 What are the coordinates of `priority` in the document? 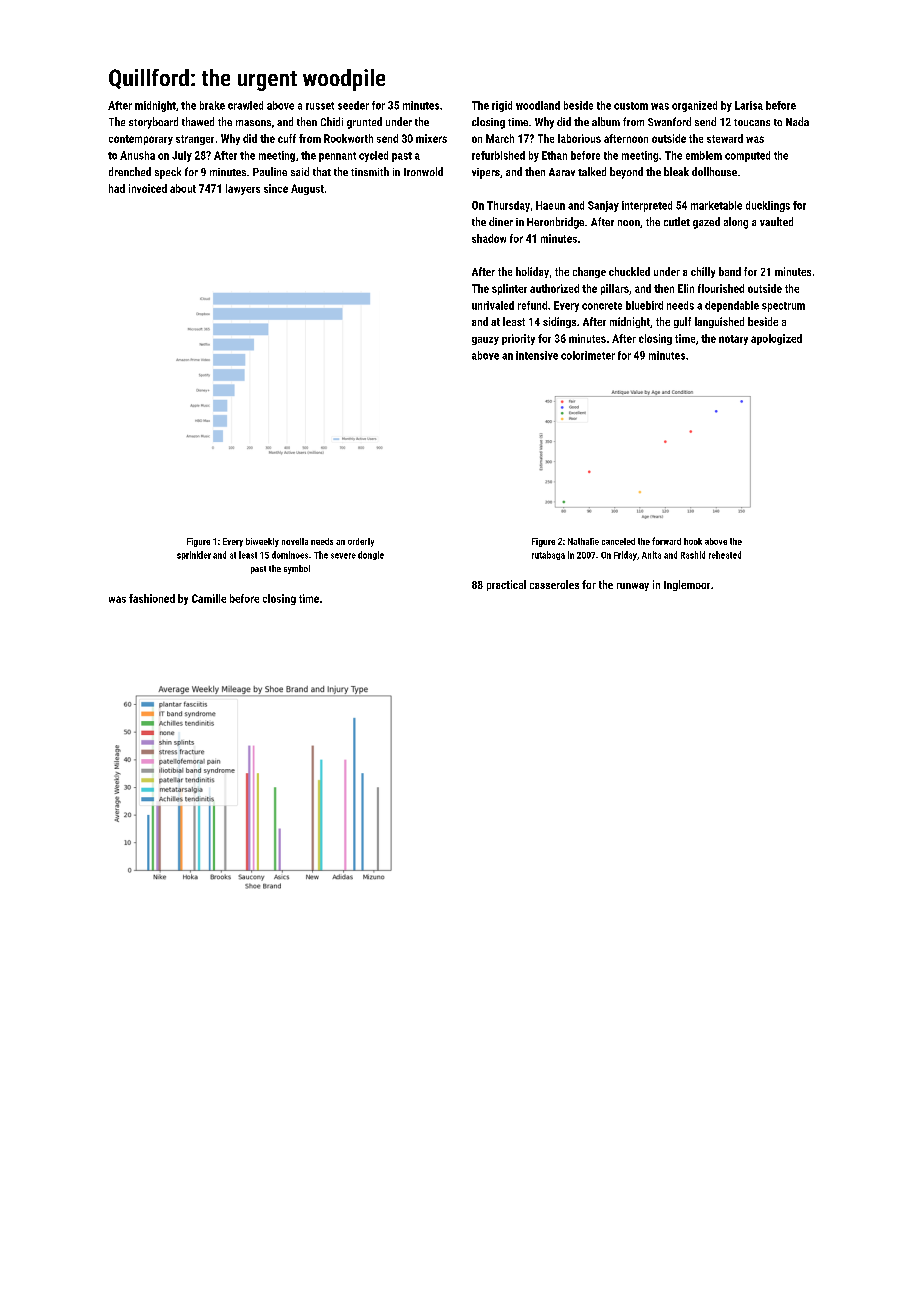 It's located at (518, 339).
